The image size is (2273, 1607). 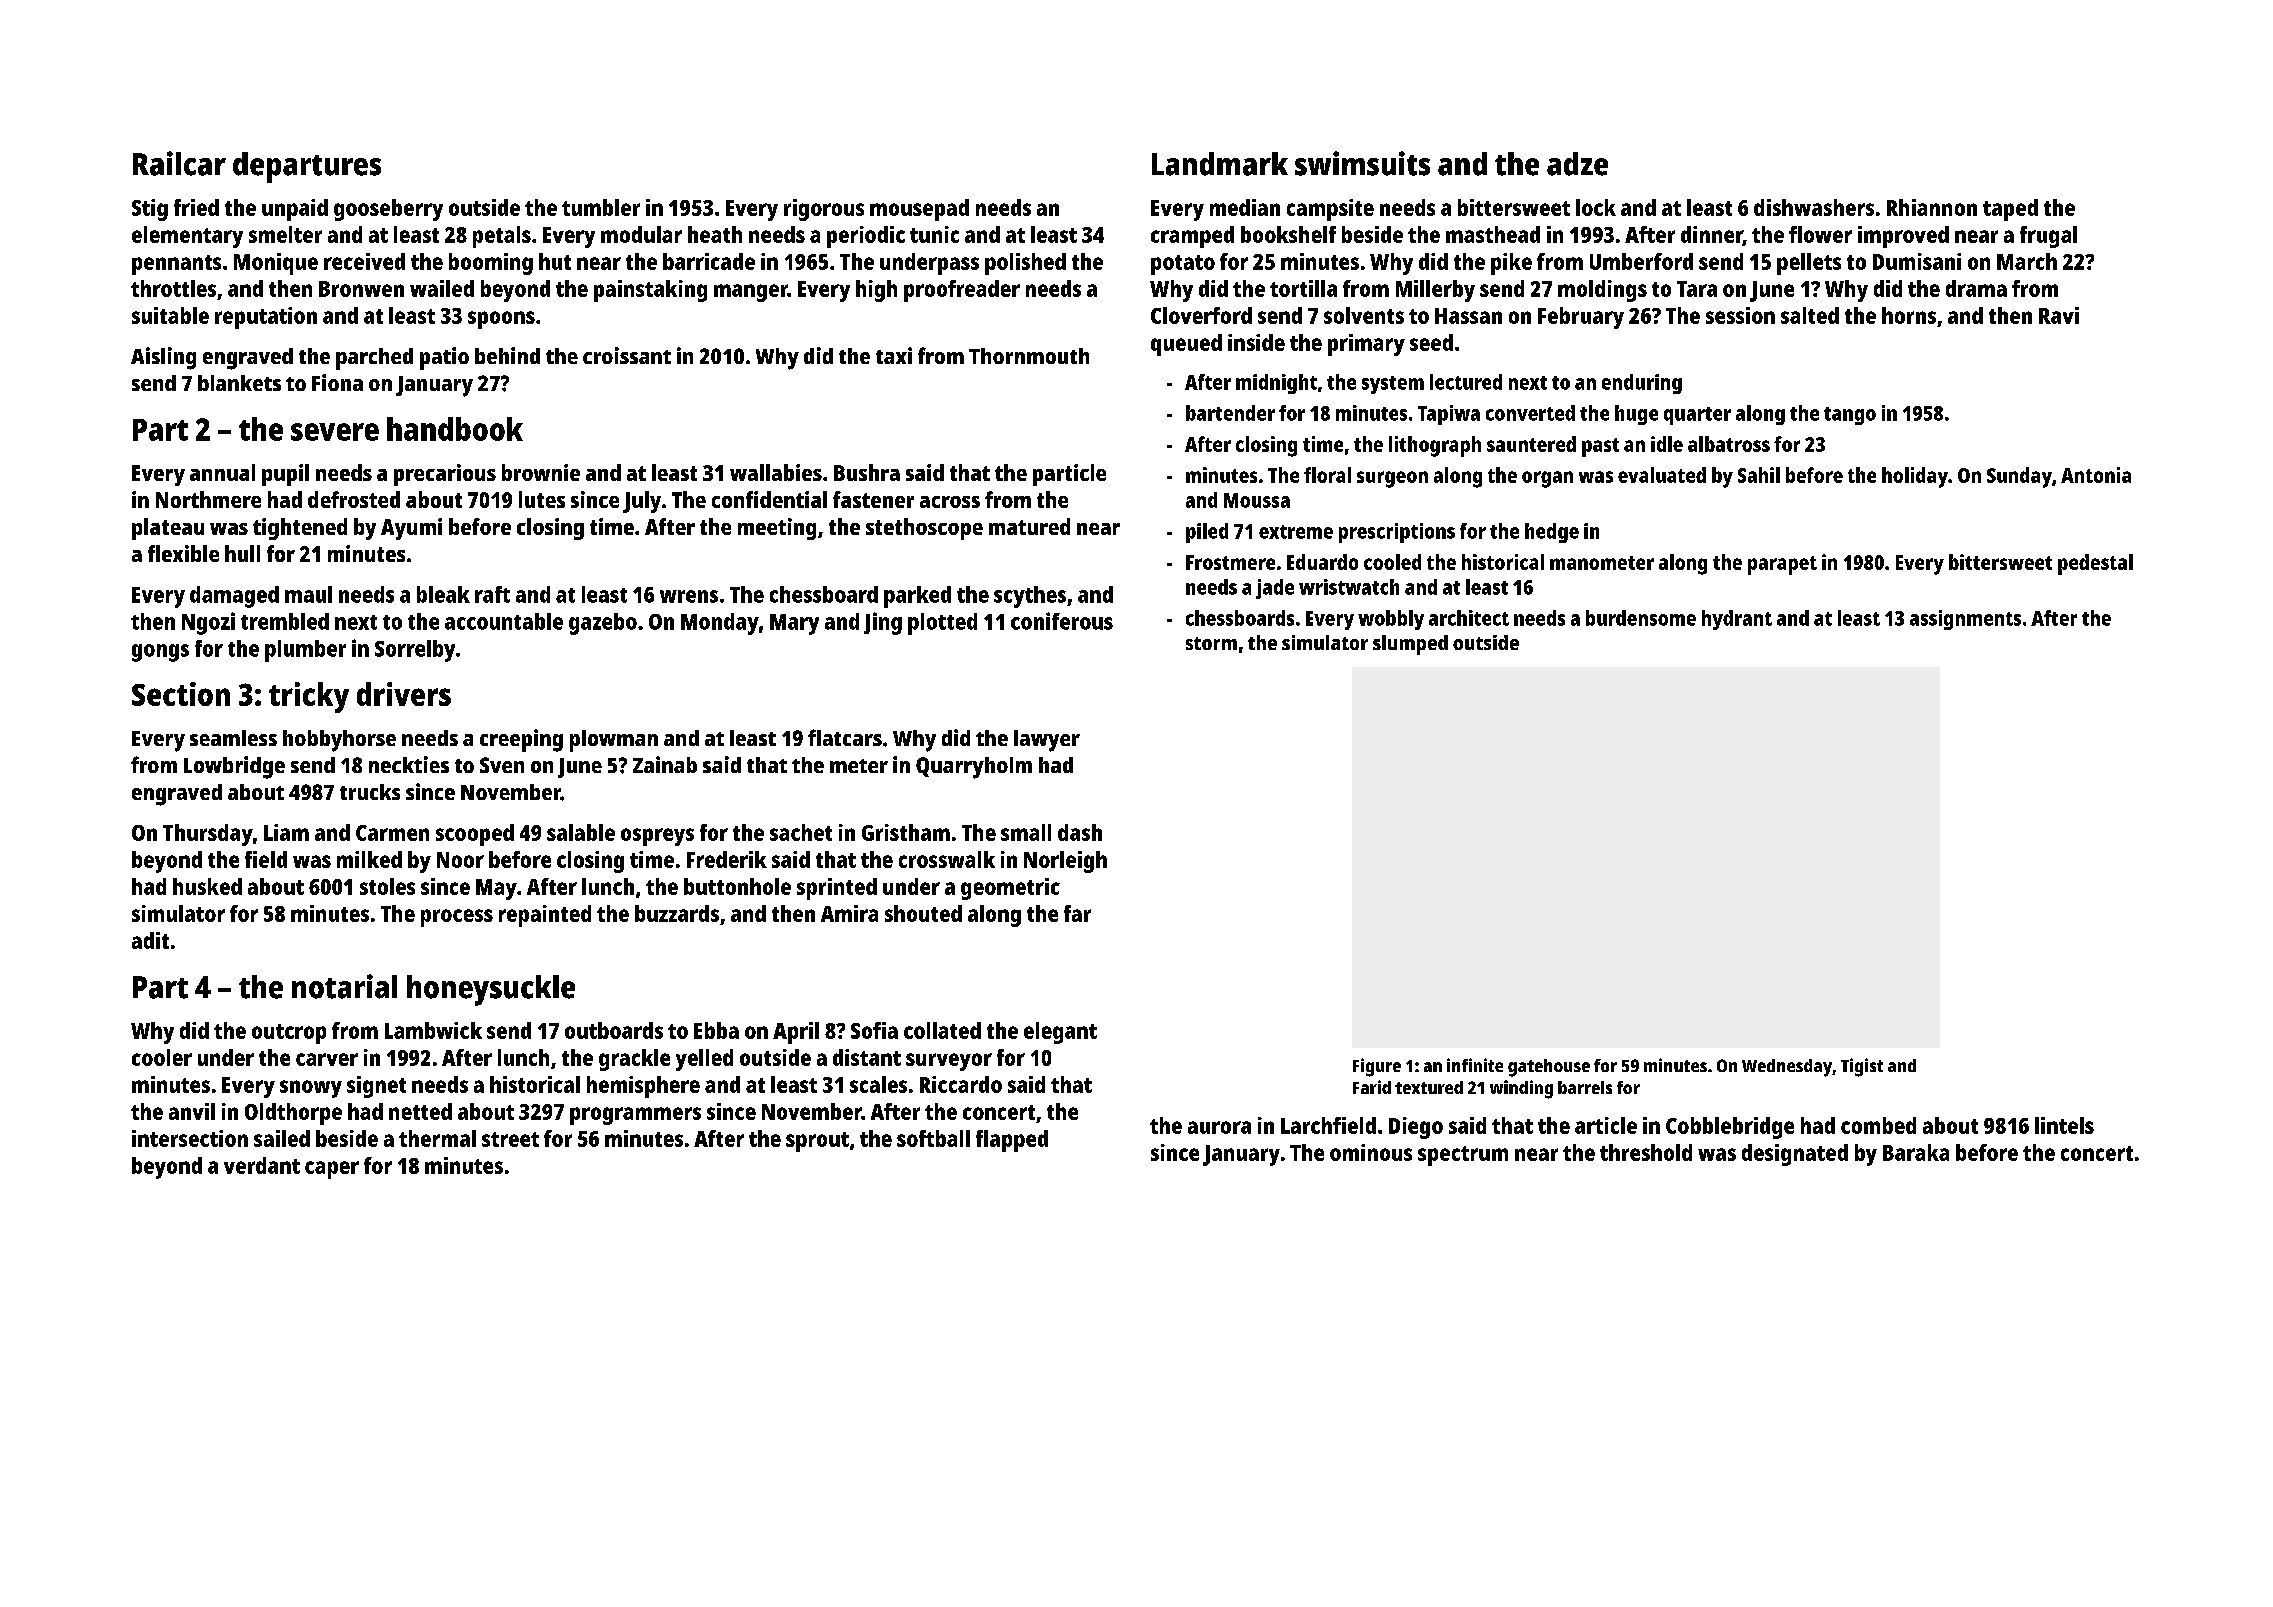 I want to click on collated, so click(x=942, y=1030).
